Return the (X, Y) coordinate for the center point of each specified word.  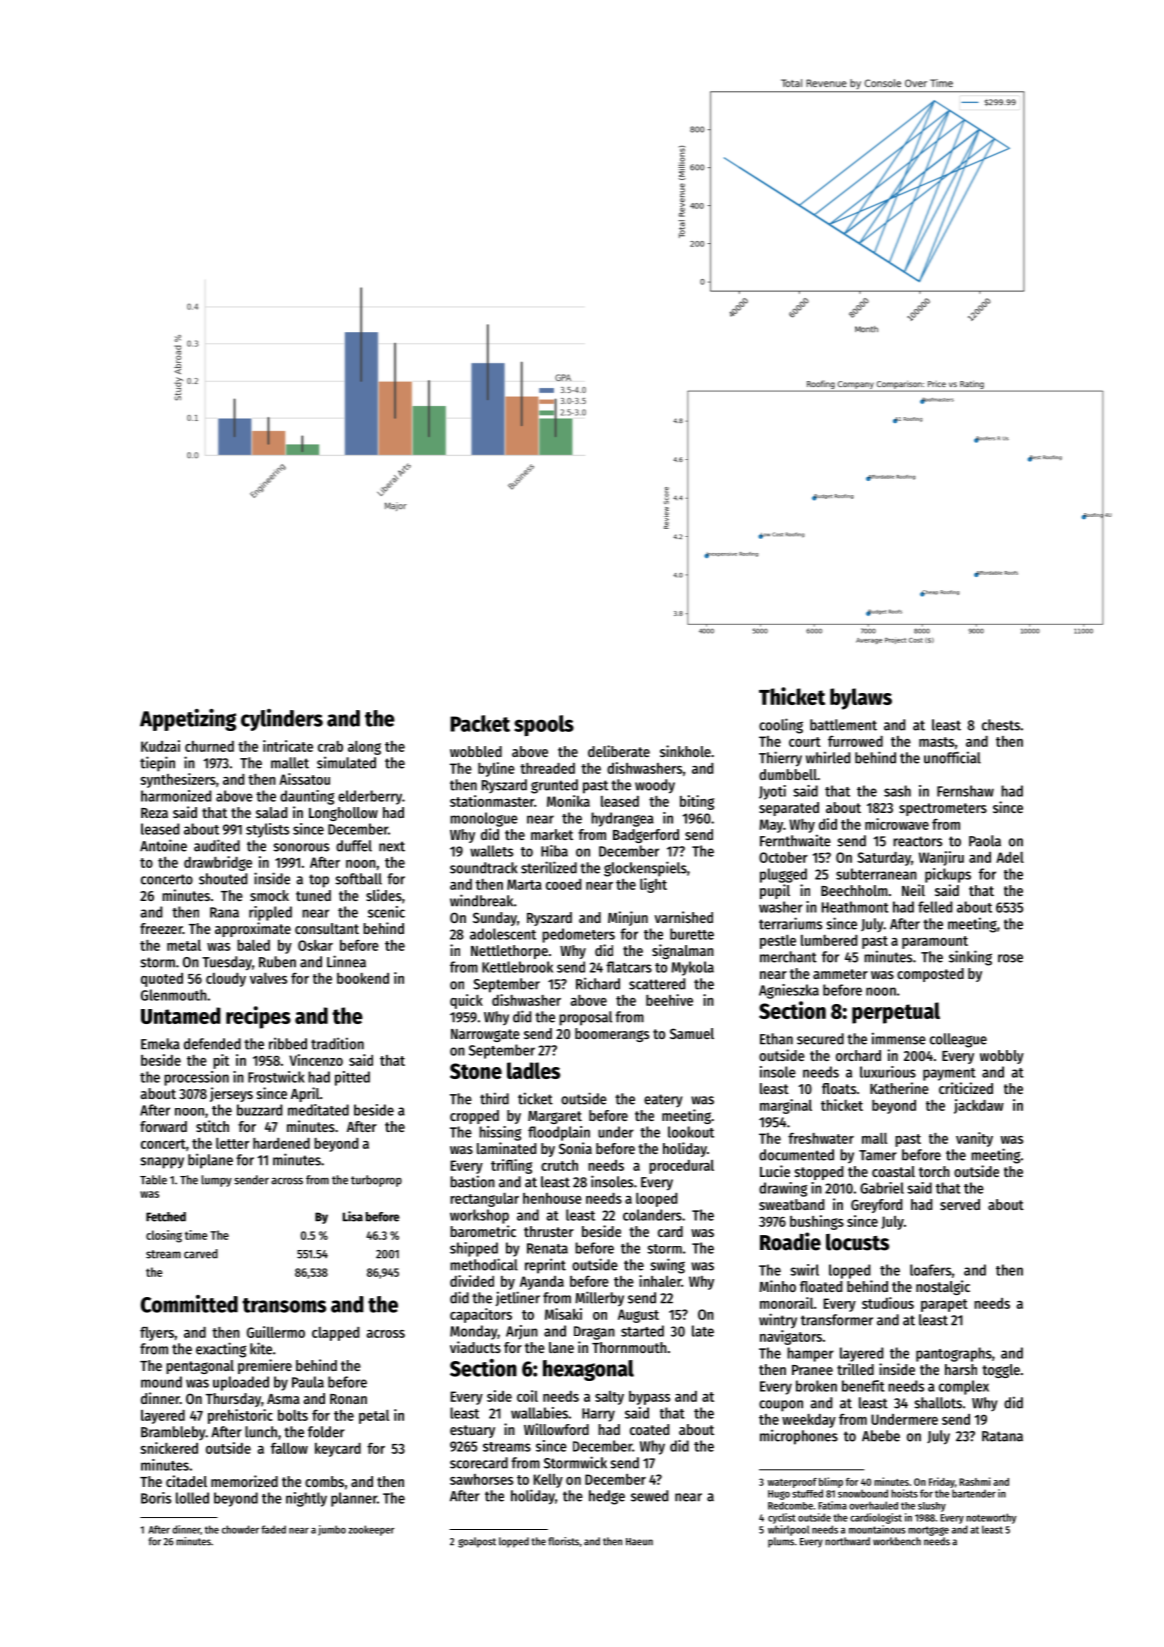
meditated (318, 1110)
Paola (985, 841)
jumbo (332, 1530)
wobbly (1002, 1057)
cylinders (282, 720)
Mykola (692, 968)
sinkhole (685, 751)
